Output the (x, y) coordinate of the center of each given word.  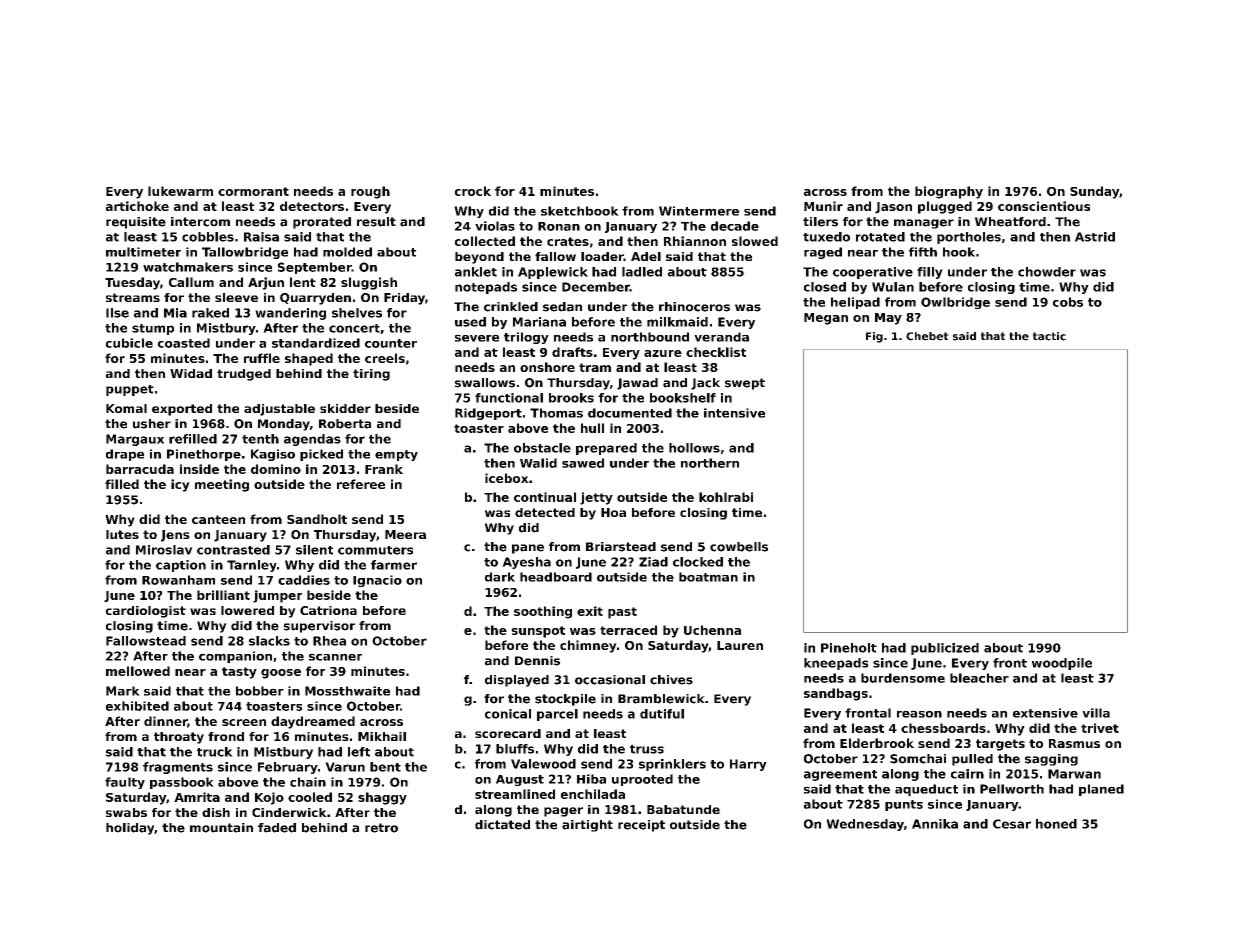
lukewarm (180, 191)
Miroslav (164, 550)
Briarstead (621, 547)
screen (244, 722)
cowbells (739, 547)
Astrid (1095, 237)
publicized (945, 649)
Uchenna (712, 630)
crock (473, 191)
